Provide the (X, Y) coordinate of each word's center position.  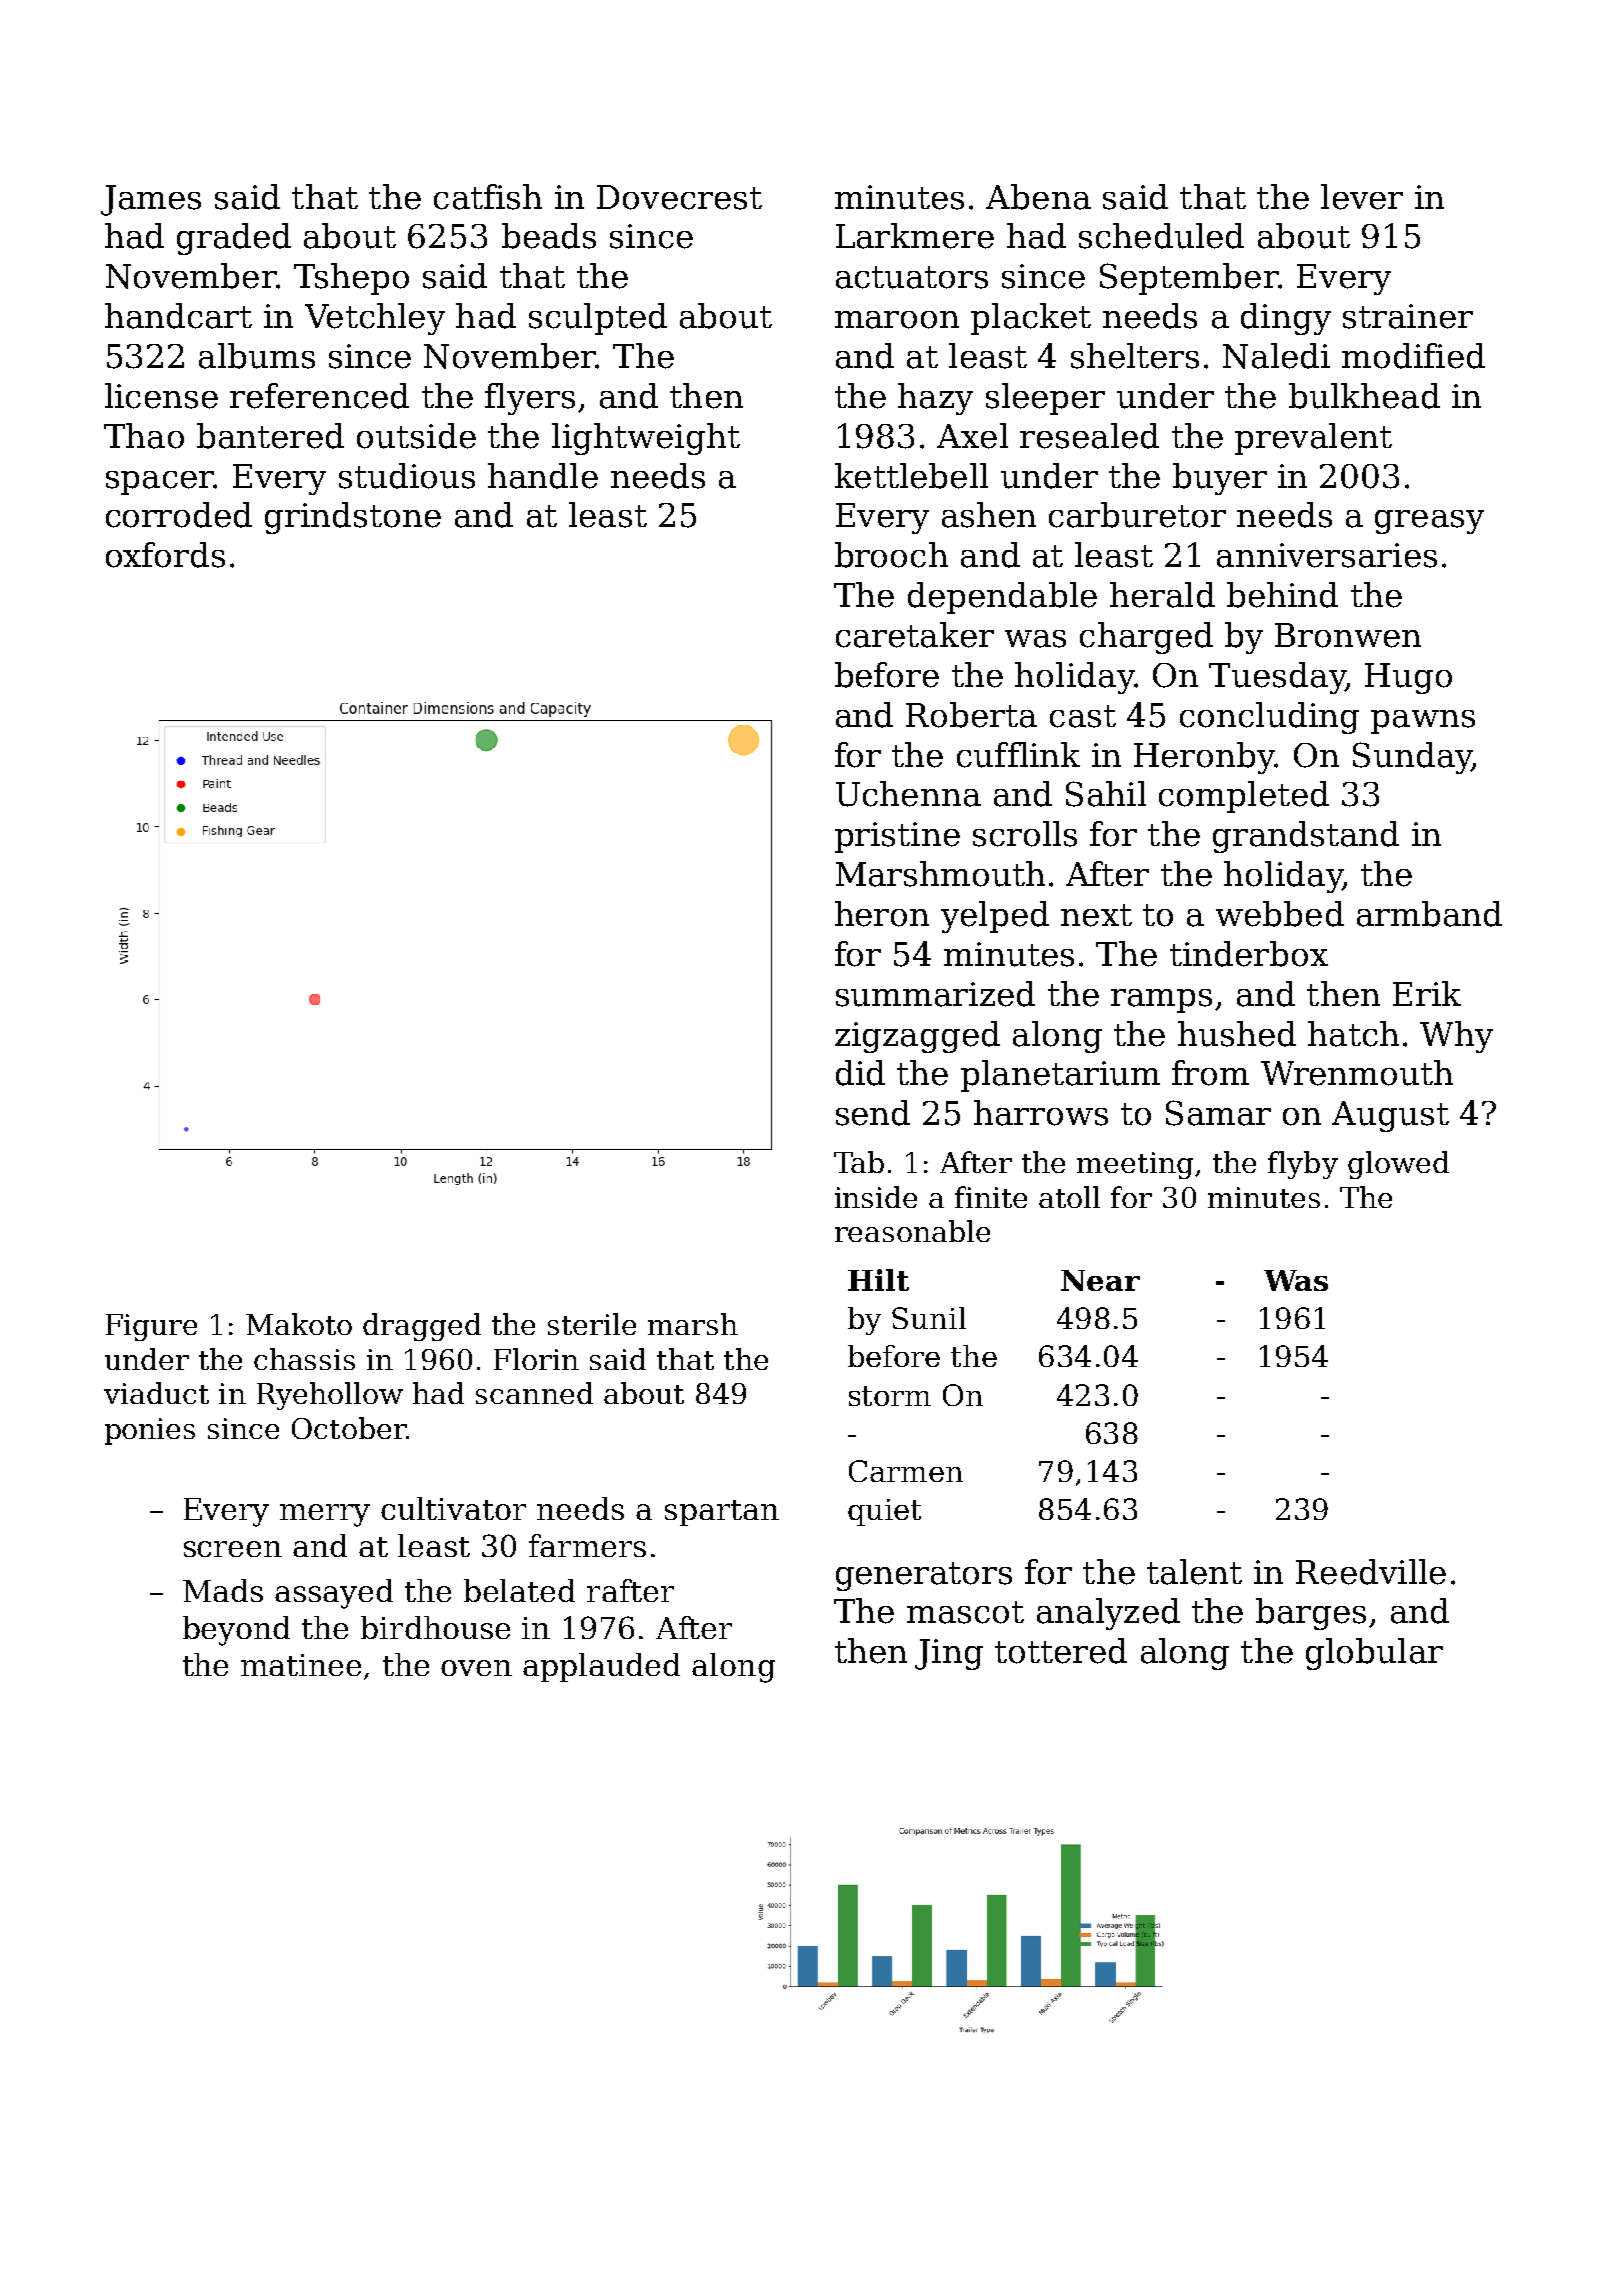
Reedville (1371, 1572)
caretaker (915, 635)
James (151, 200)
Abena (1038, 197)
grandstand (1306, 837)
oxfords (165, 555)
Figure (151, 1327)
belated (519, 1590)
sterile (592, 1324)
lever (1362, 197)
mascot (965, 1612)
